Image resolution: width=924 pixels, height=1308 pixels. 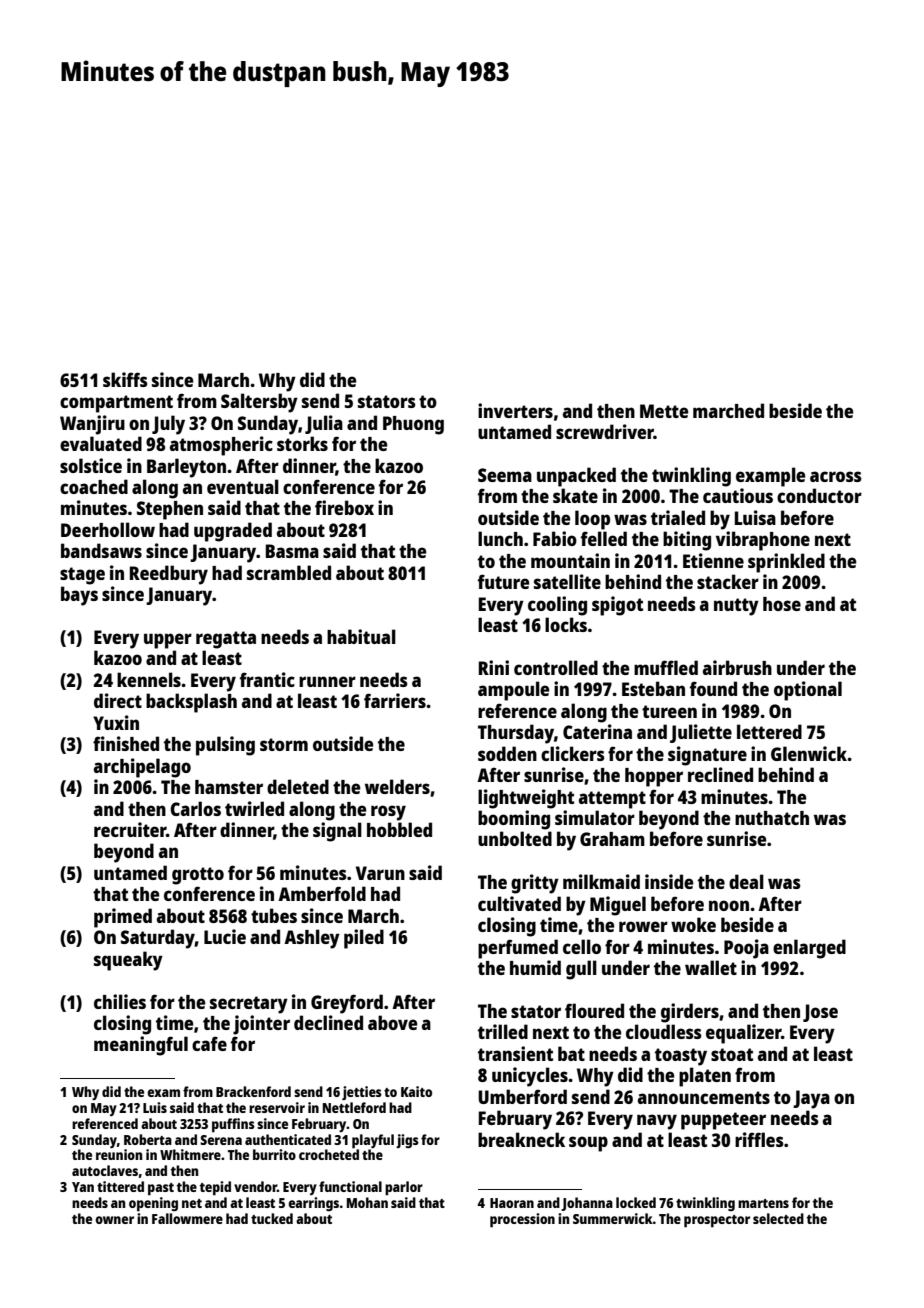 I want to click on compartment, so click(x=116, y=404).
